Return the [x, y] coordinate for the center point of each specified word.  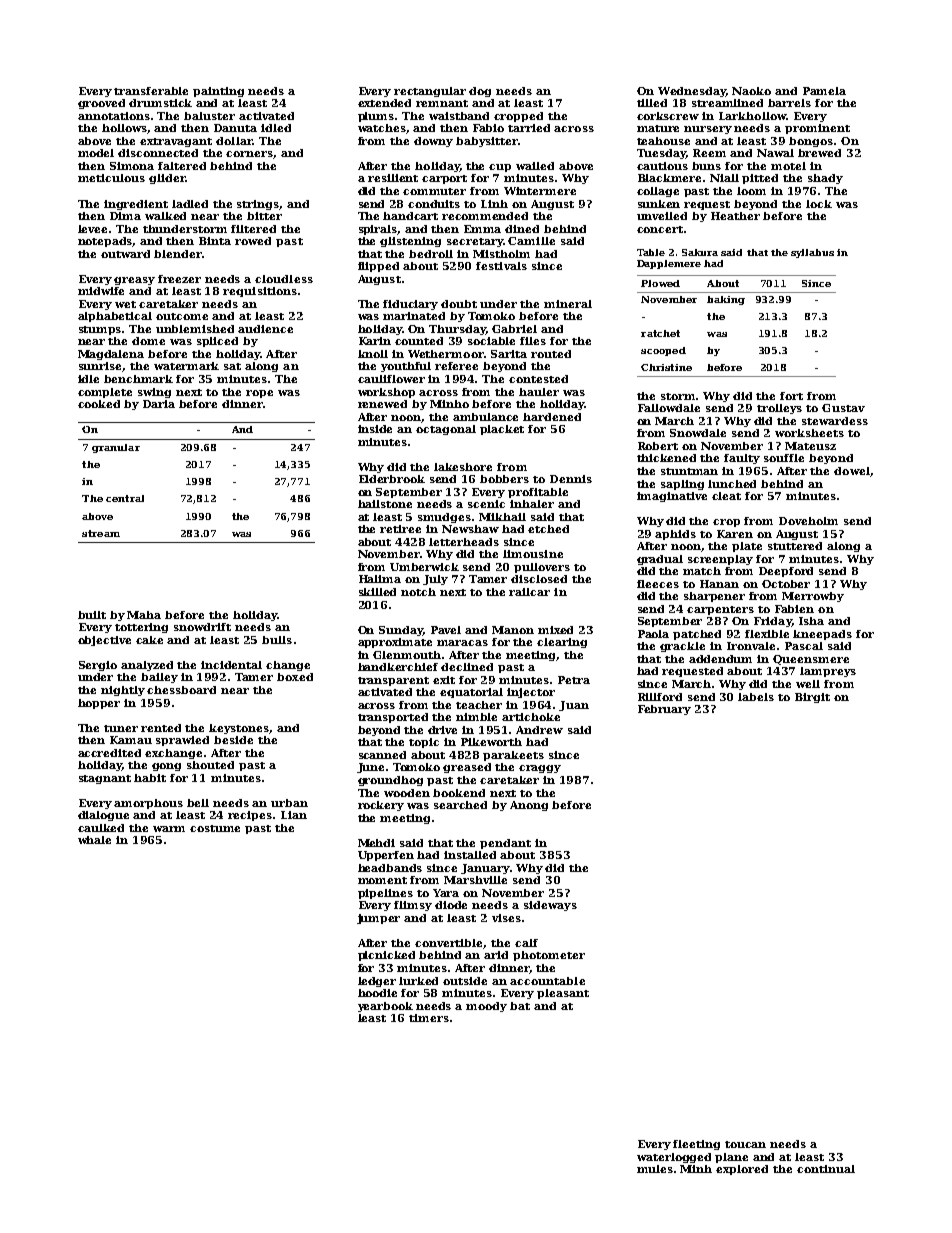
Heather [735, 216]
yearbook [385, 1007]
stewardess [835, 421]
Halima [380, 579]
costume [215, 828]
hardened [552, 417]
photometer [549, 956]
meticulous [111, 178]
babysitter [487, 142]
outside [465, 981]
